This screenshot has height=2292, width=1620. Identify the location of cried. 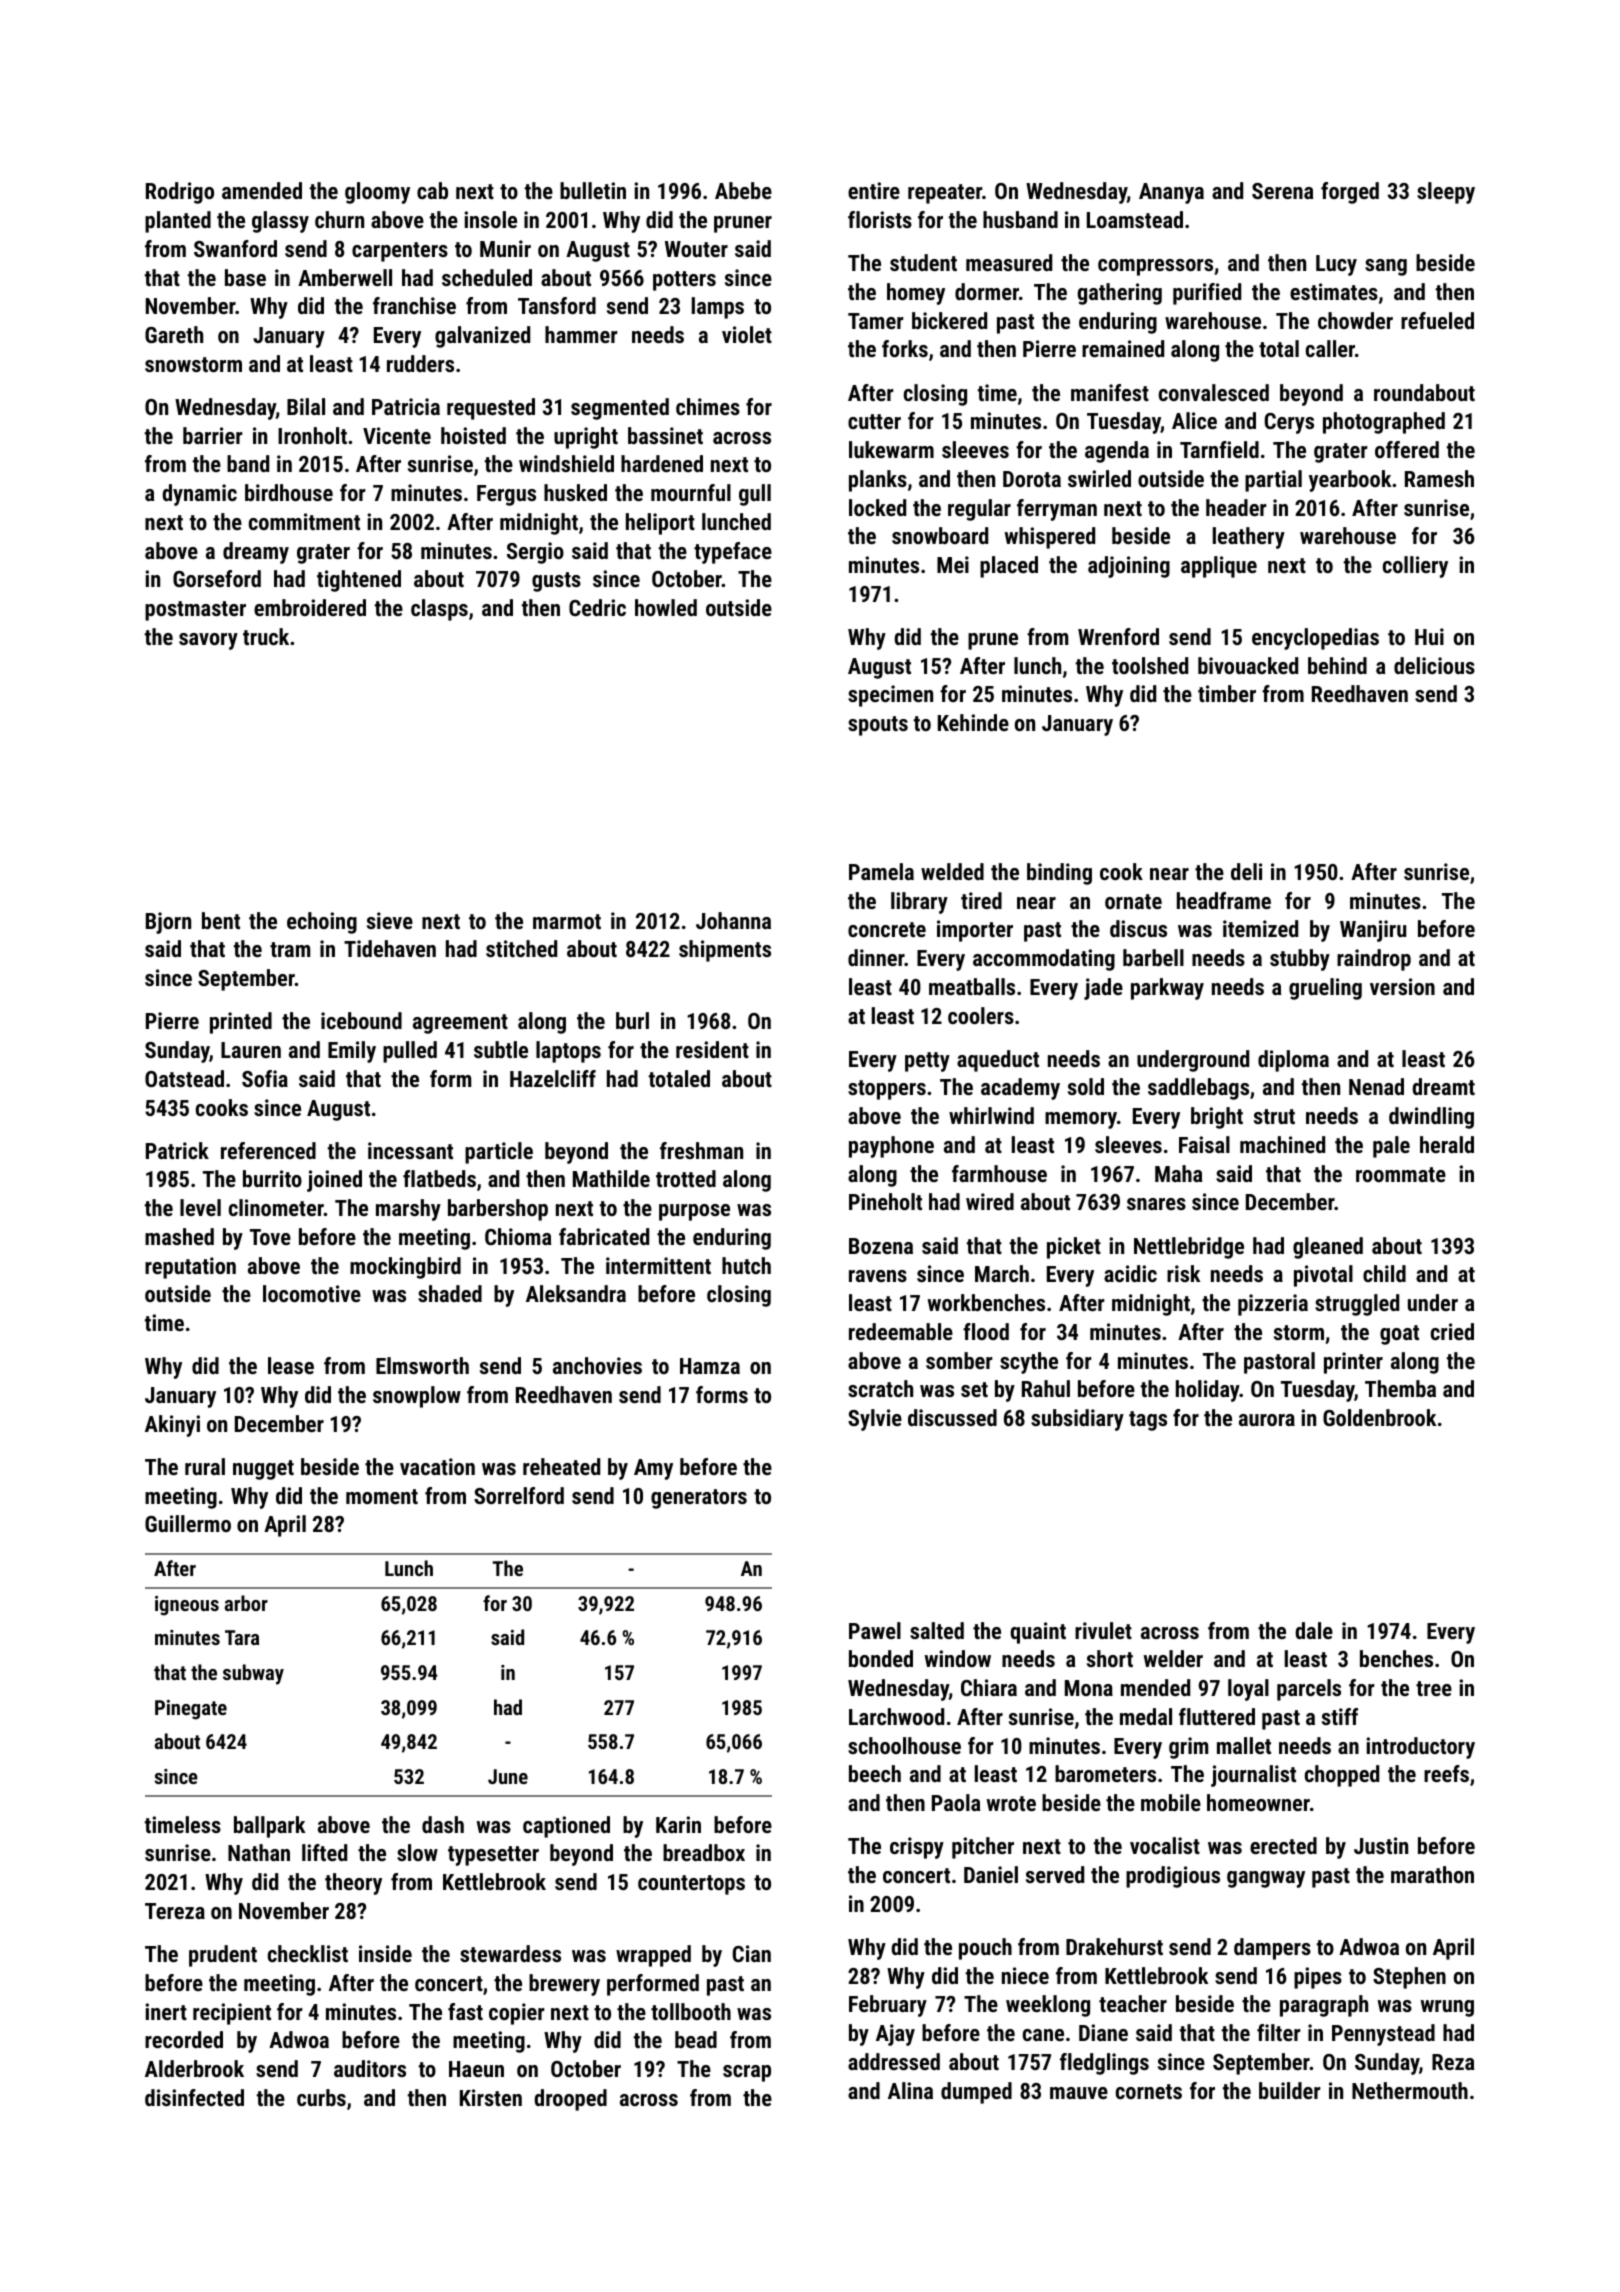
(1452, 1331).
